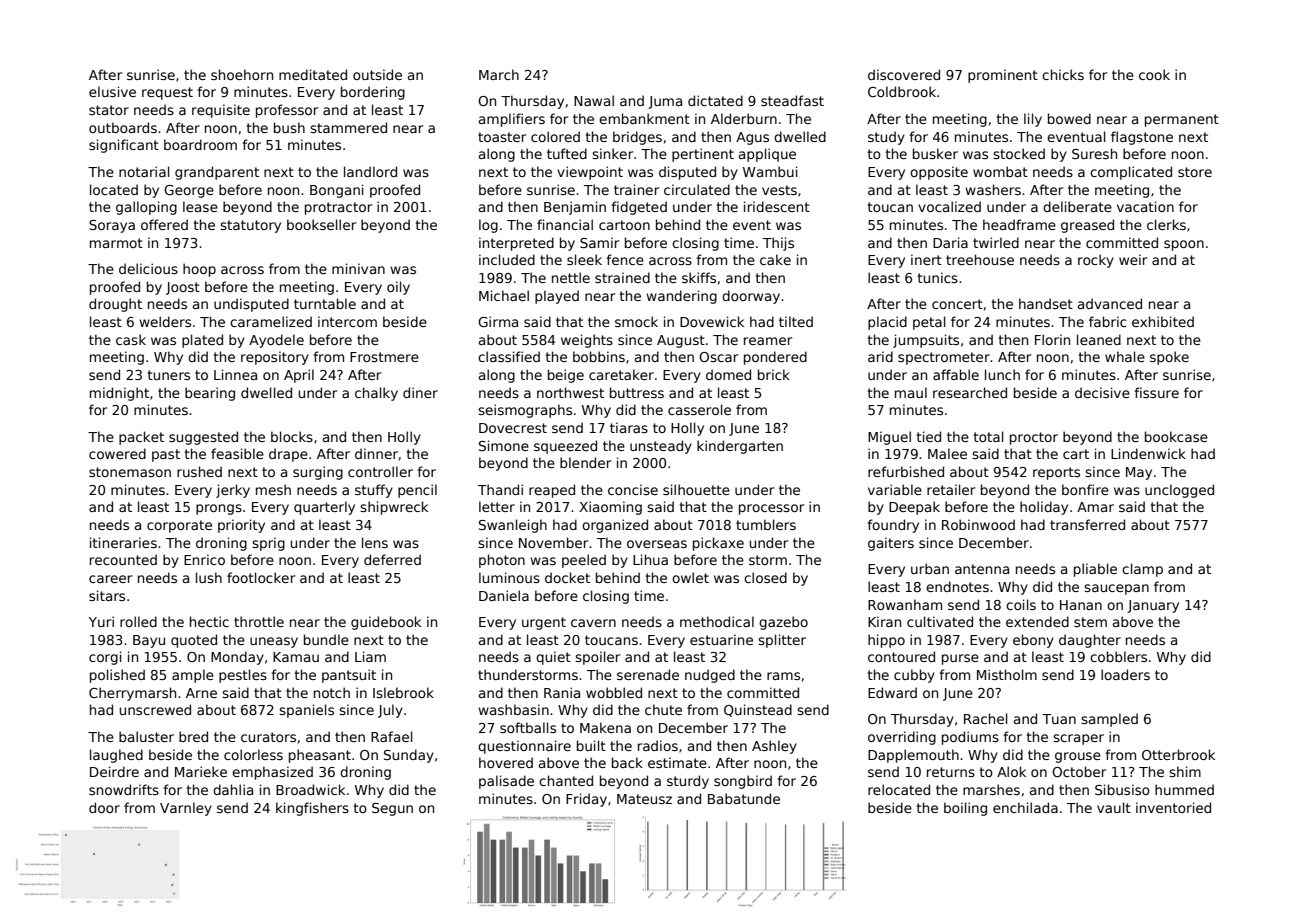 Image resolution: width=1308 pixels, height=924 pixels. Describe the element at coordinates (200, 144) in the page. I see `boardroom` at that location.
